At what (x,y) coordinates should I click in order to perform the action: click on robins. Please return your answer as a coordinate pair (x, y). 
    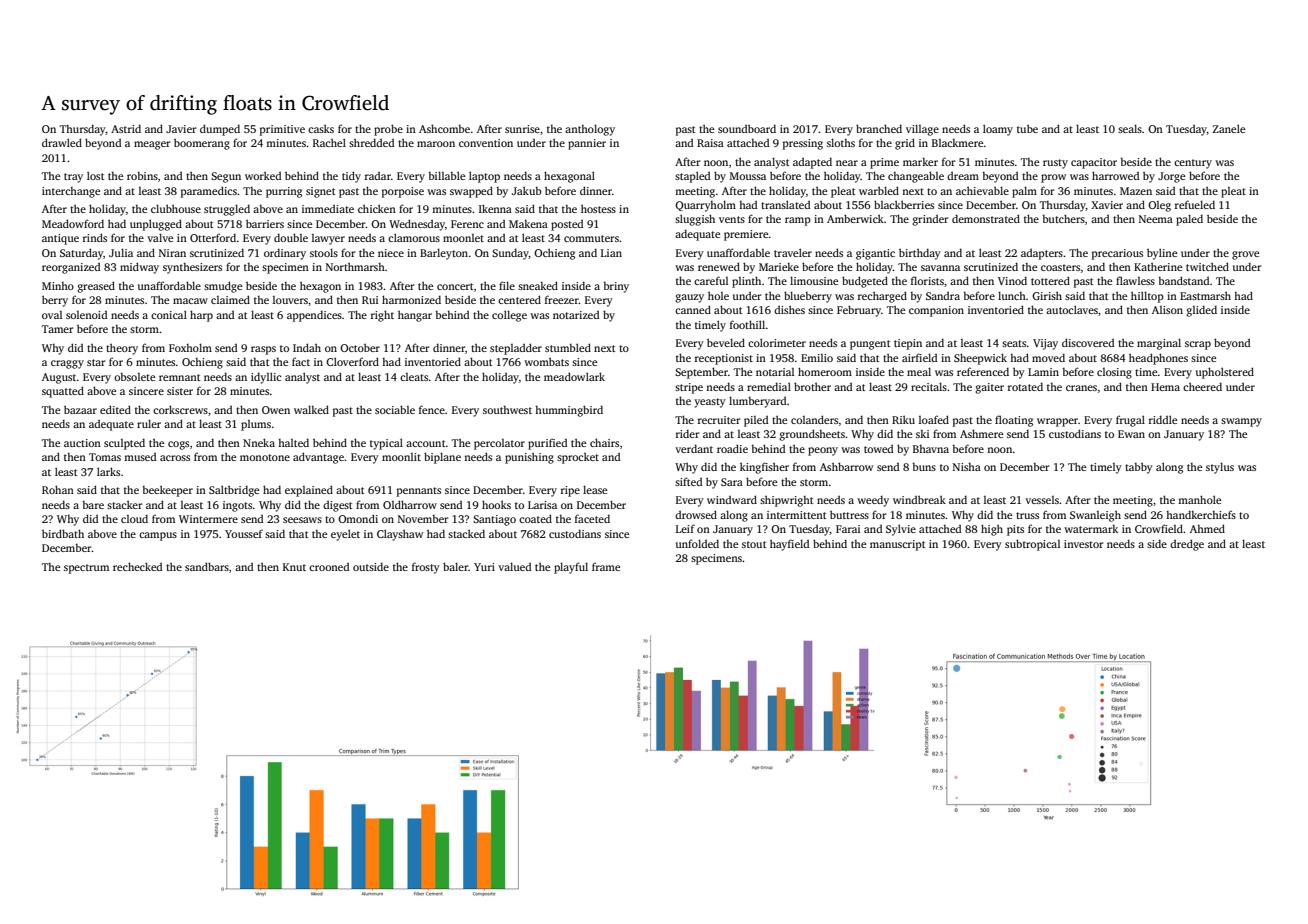
    Looking at the image, I should click on (142, 176).
